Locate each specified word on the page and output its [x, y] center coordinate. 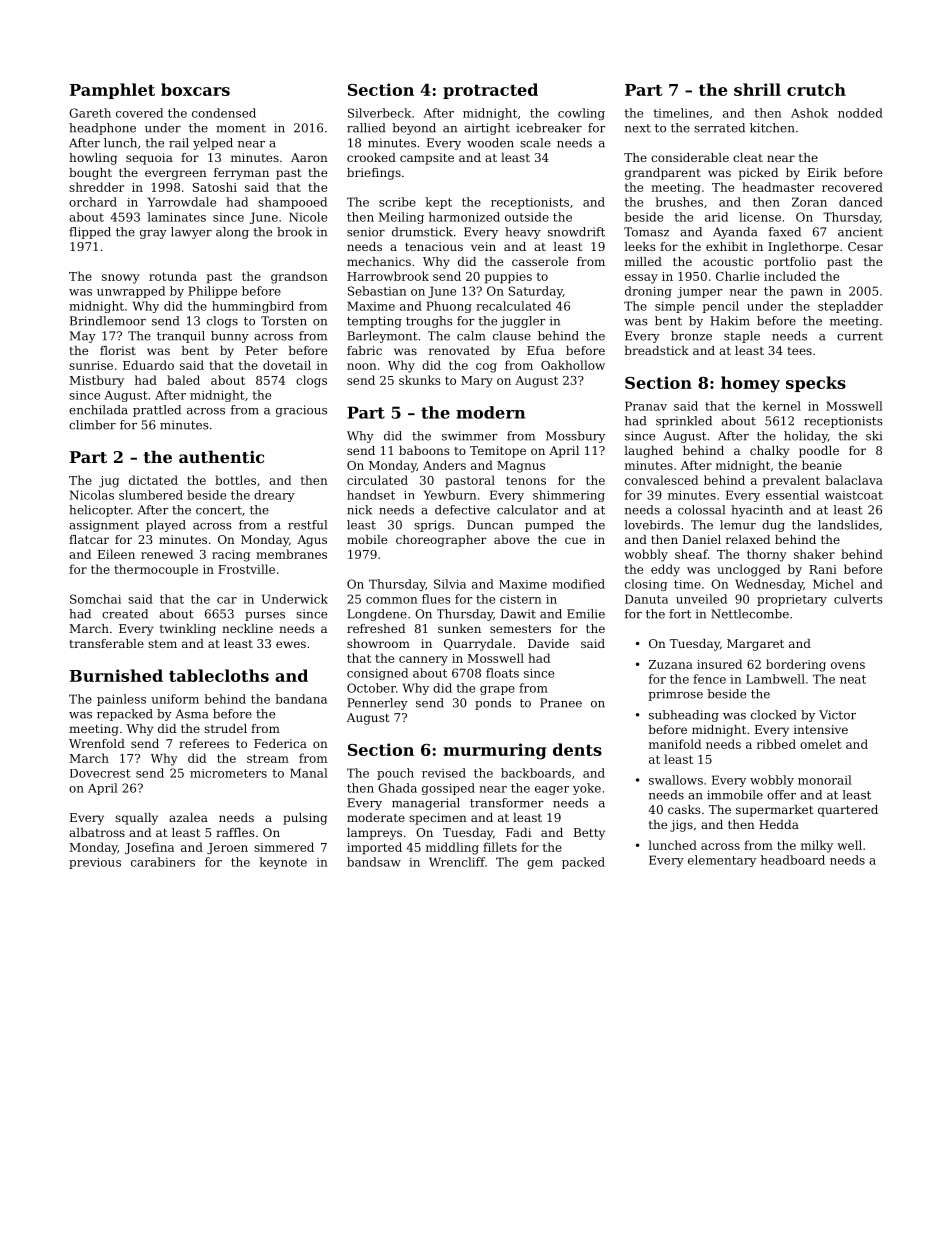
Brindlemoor [108, 321]
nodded [860, 113]
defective [462, 510]
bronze [691, 336]
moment [241, 128]
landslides [848, 525]
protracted [490, 91]
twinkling [188, 630]
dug [773, 526]
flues [436, 599]
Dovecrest [100, 773]
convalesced [661, 480]
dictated [153, 480]
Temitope [498, 452]
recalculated [513, 306]
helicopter [100, 511]
